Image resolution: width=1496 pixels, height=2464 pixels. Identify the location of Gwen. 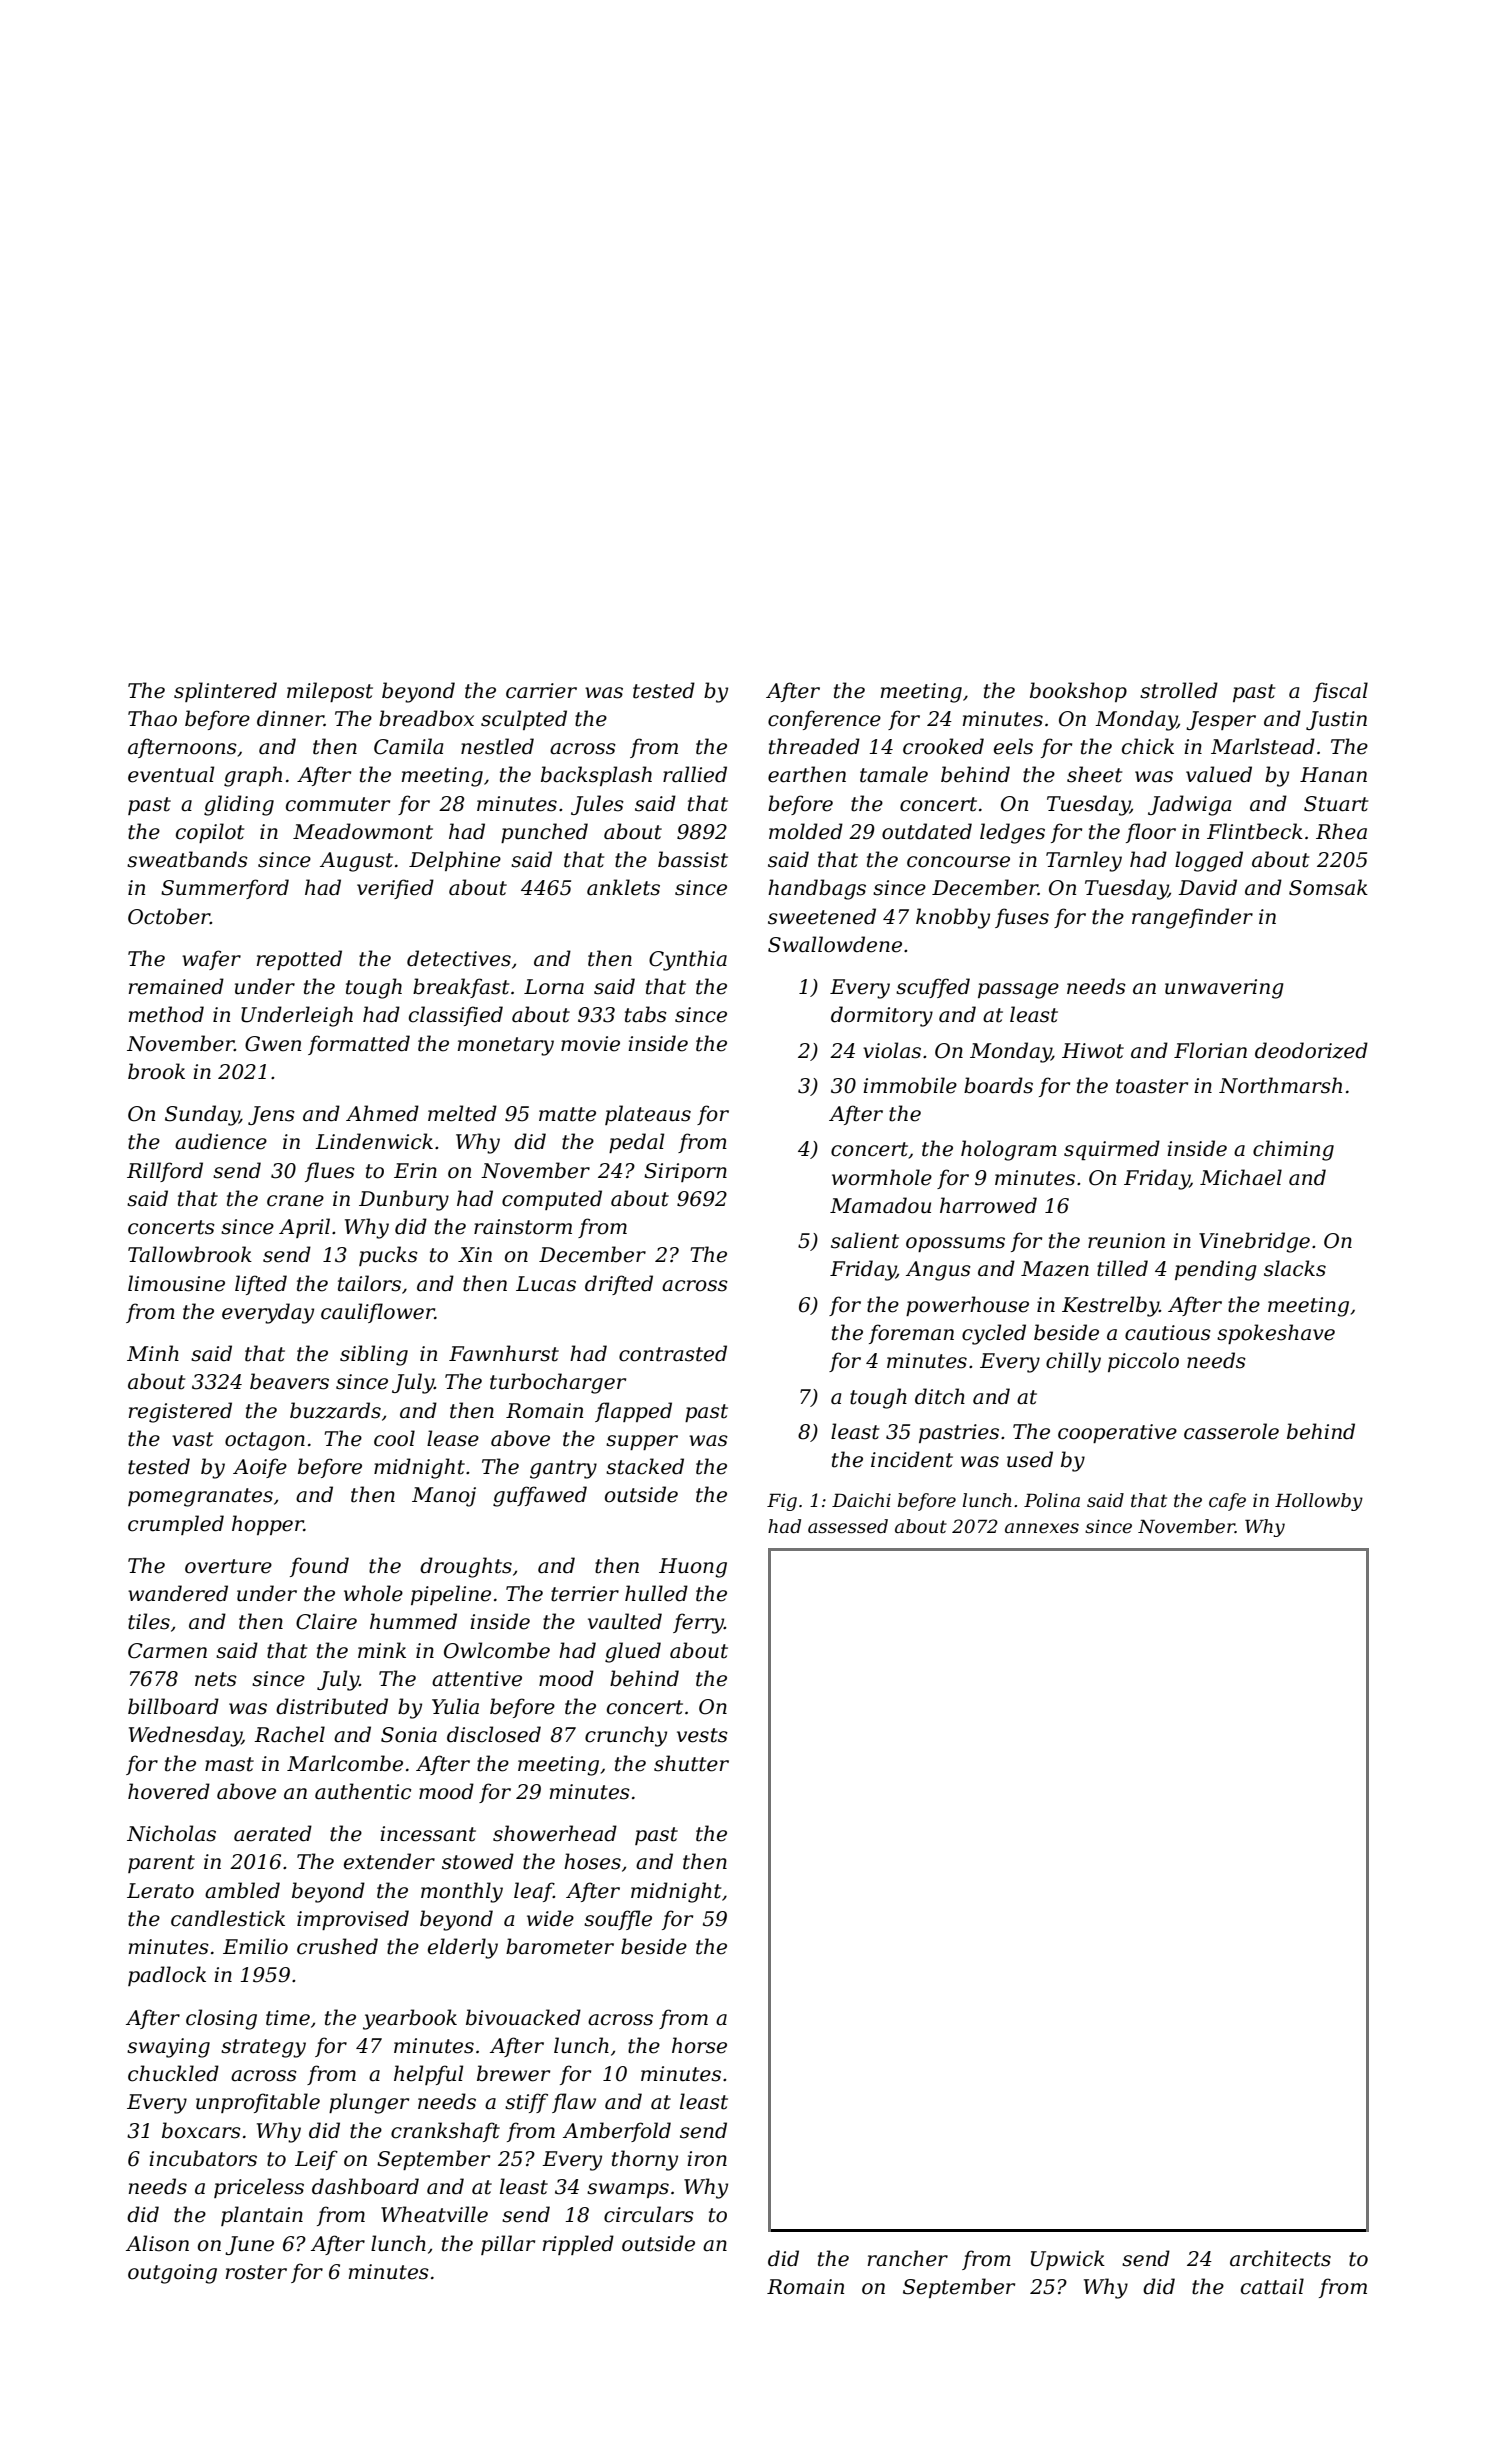
(273, 1044).
